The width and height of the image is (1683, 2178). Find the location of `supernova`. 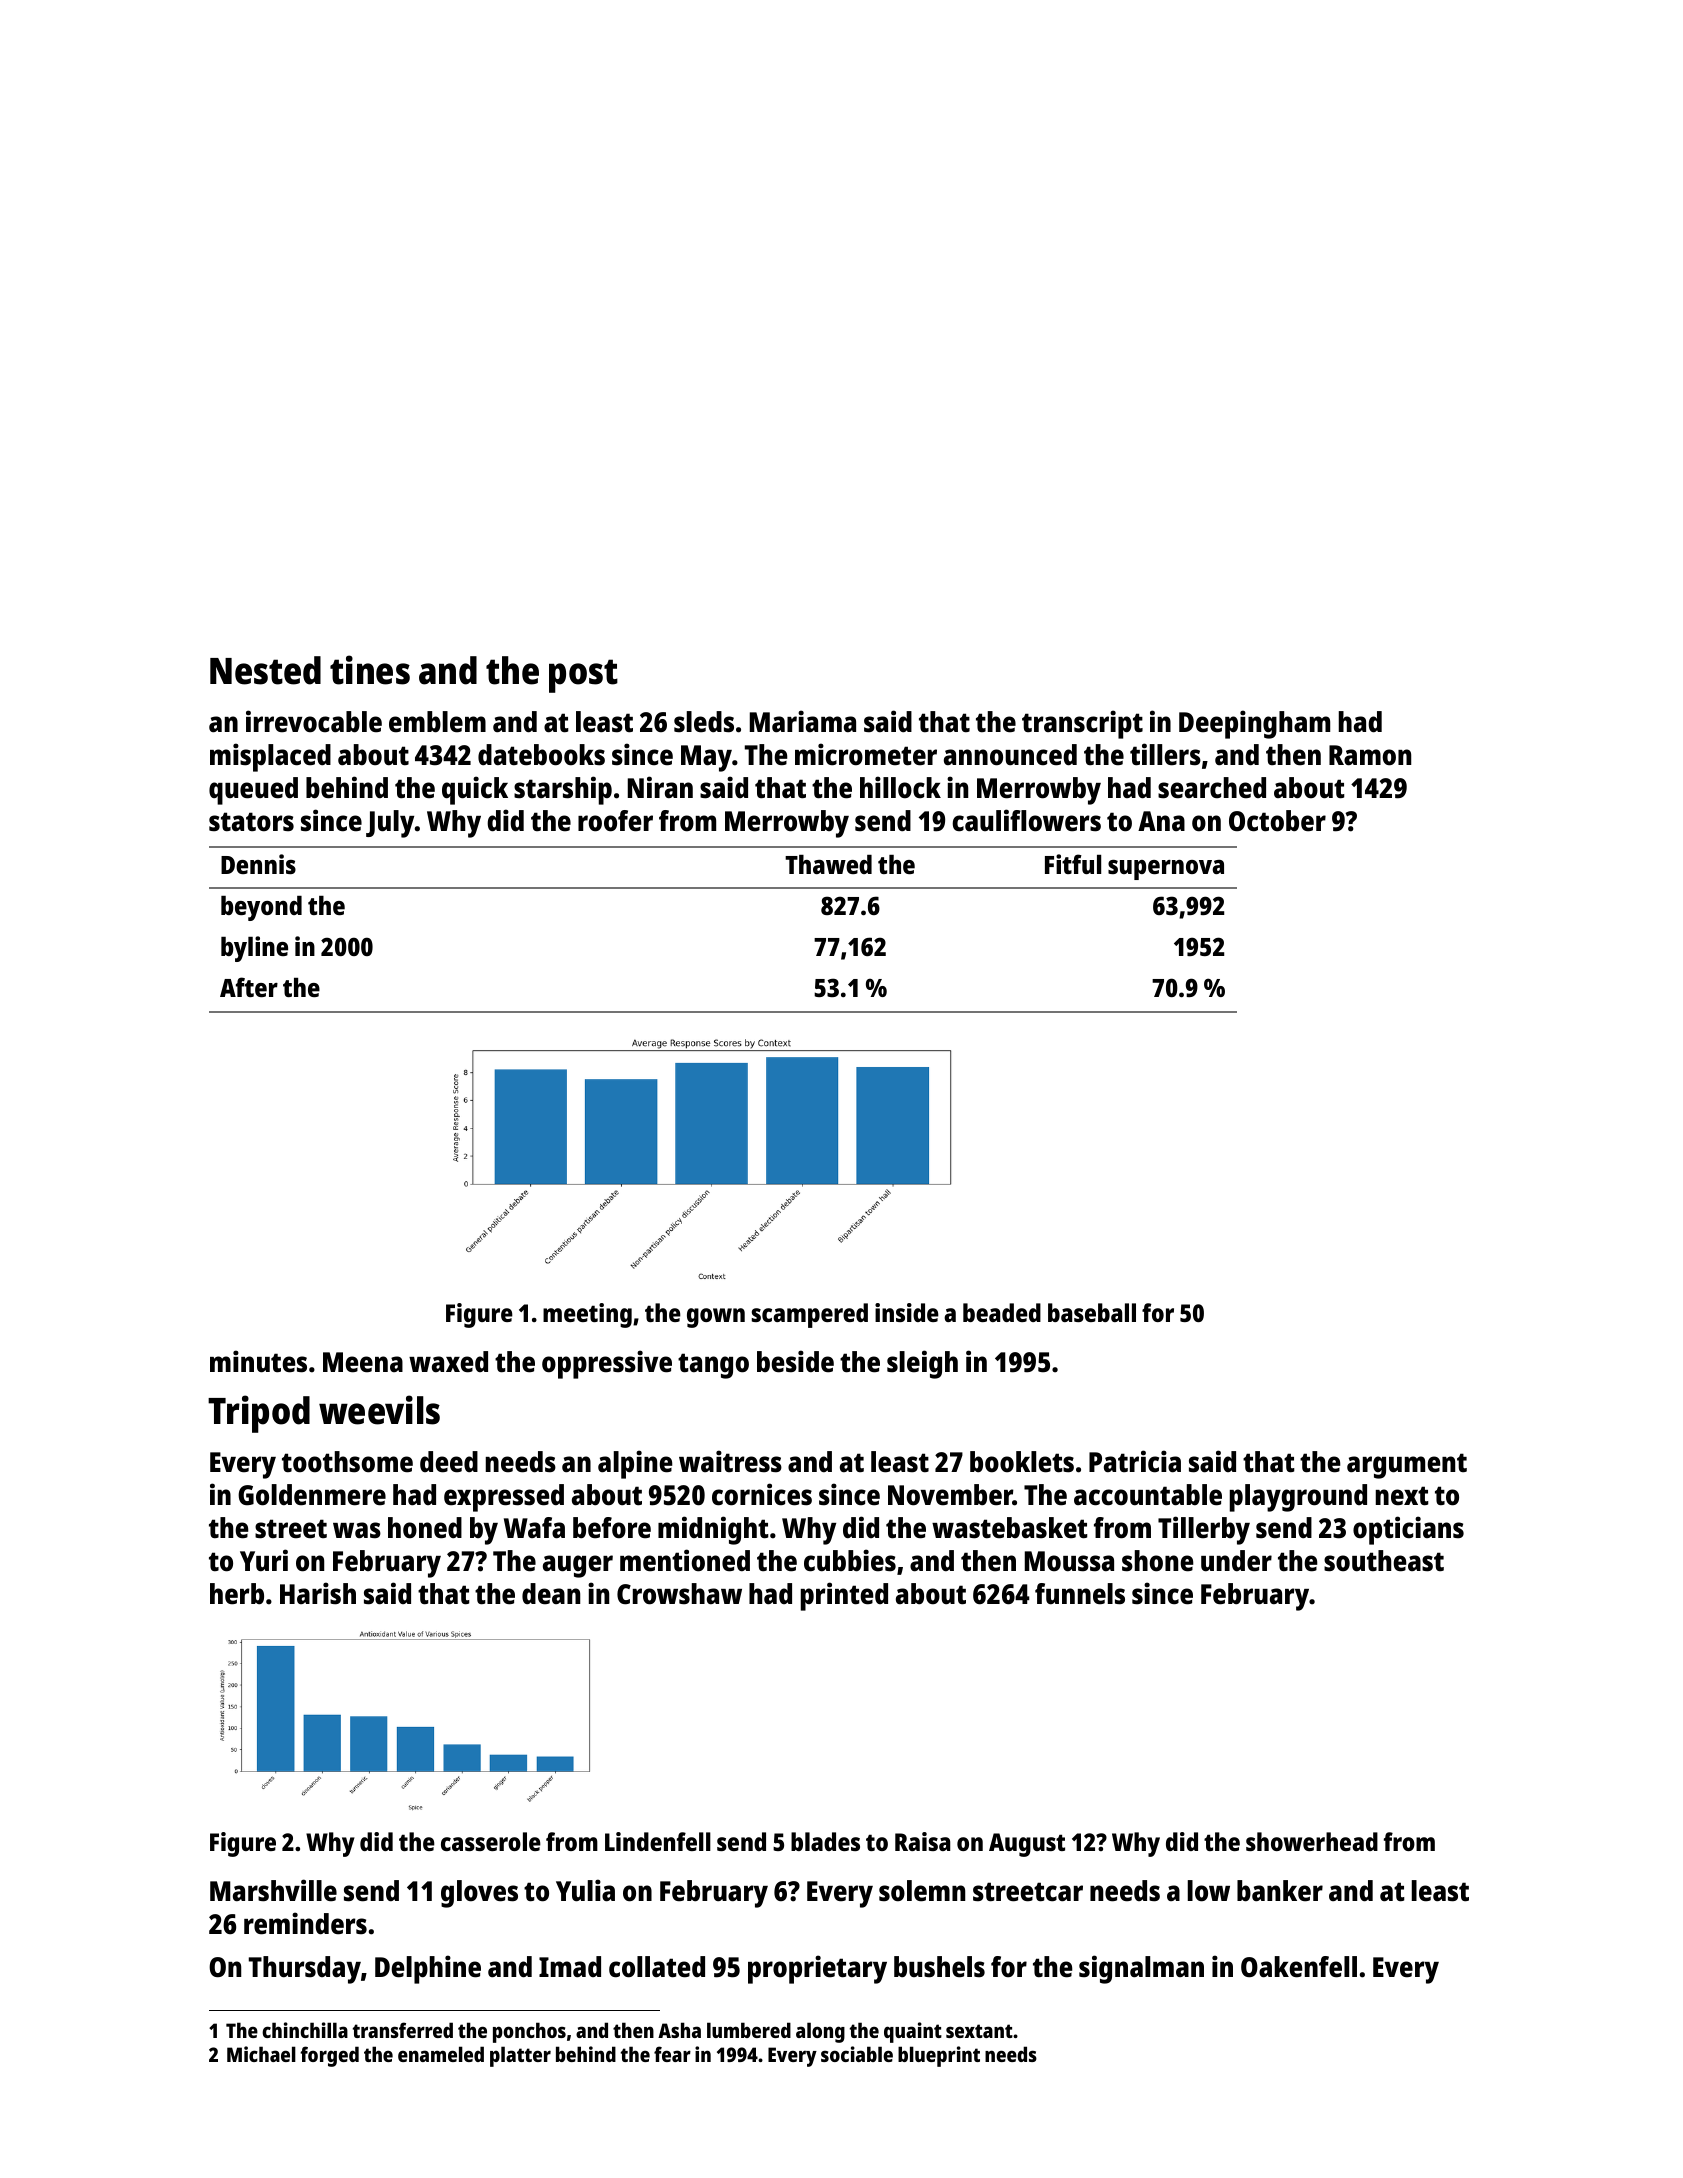

supernova is located at coordinates (1166, 870).
